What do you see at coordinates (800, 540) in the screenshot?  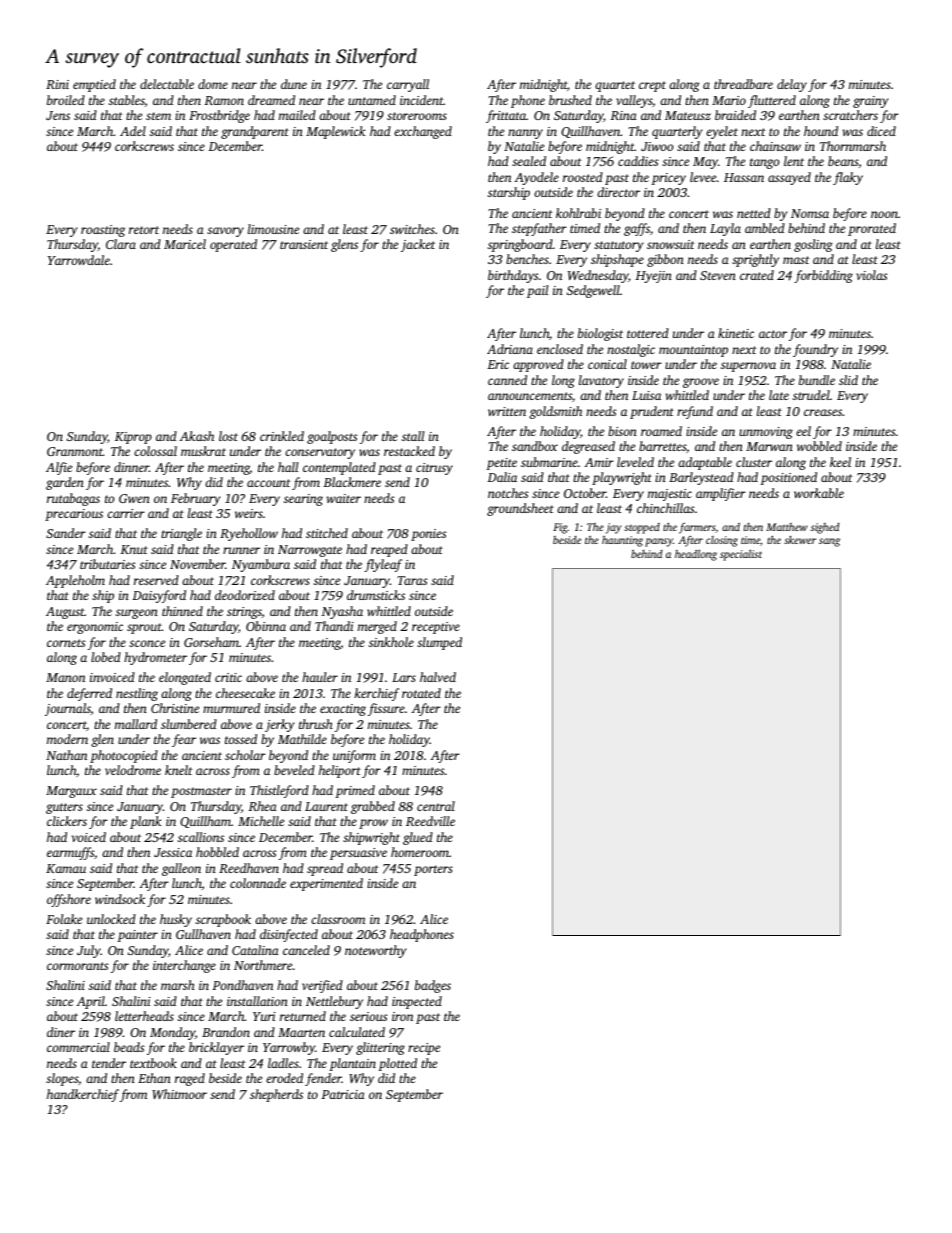 I see `skewer` at bounding box center [800, 540].
